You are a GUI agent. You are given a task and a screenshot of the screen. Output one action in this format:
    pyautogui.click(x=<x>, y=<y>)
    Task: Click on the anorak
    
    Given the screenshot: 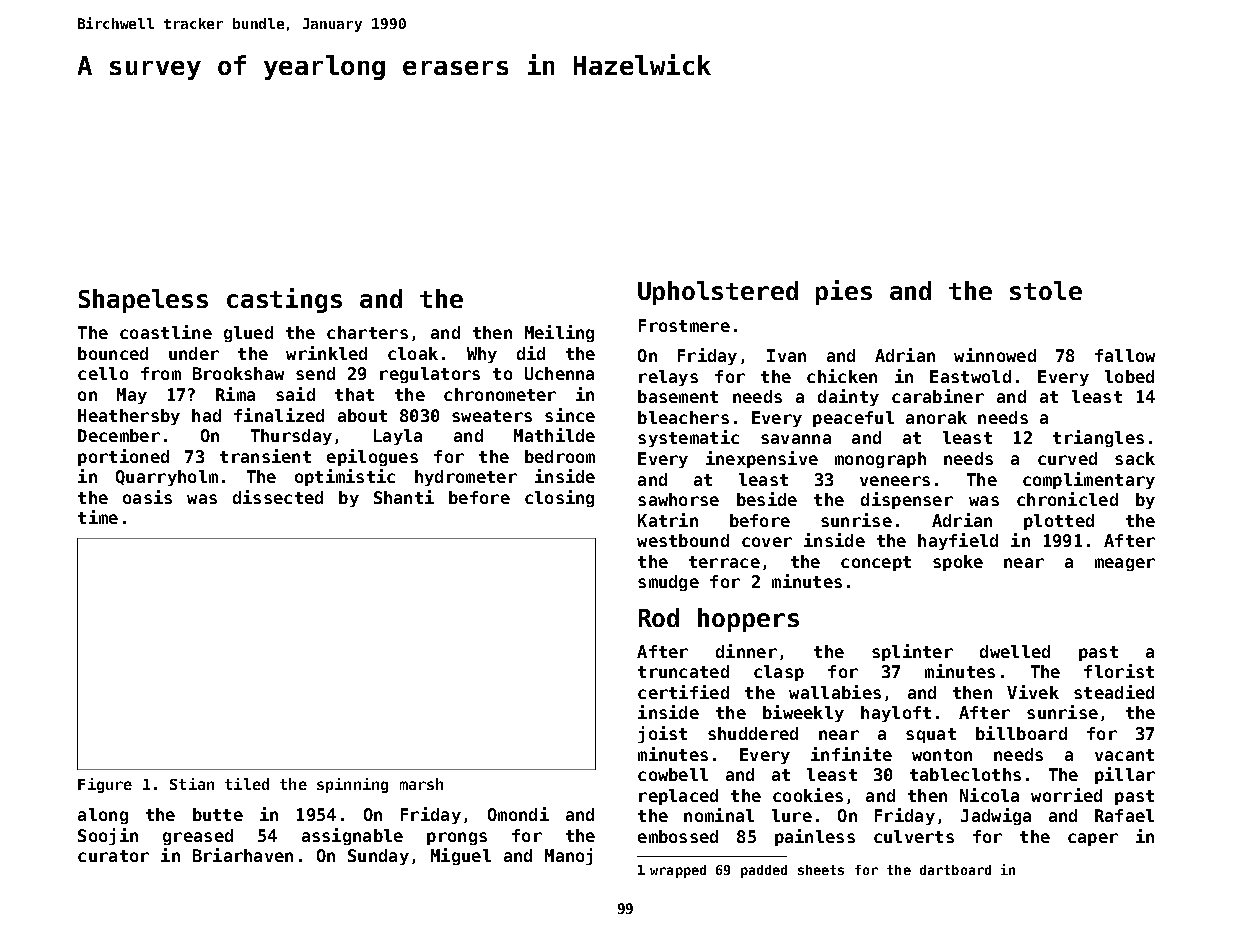 What is the action you would take?
    pyautogui.click(x=936, y=417)
